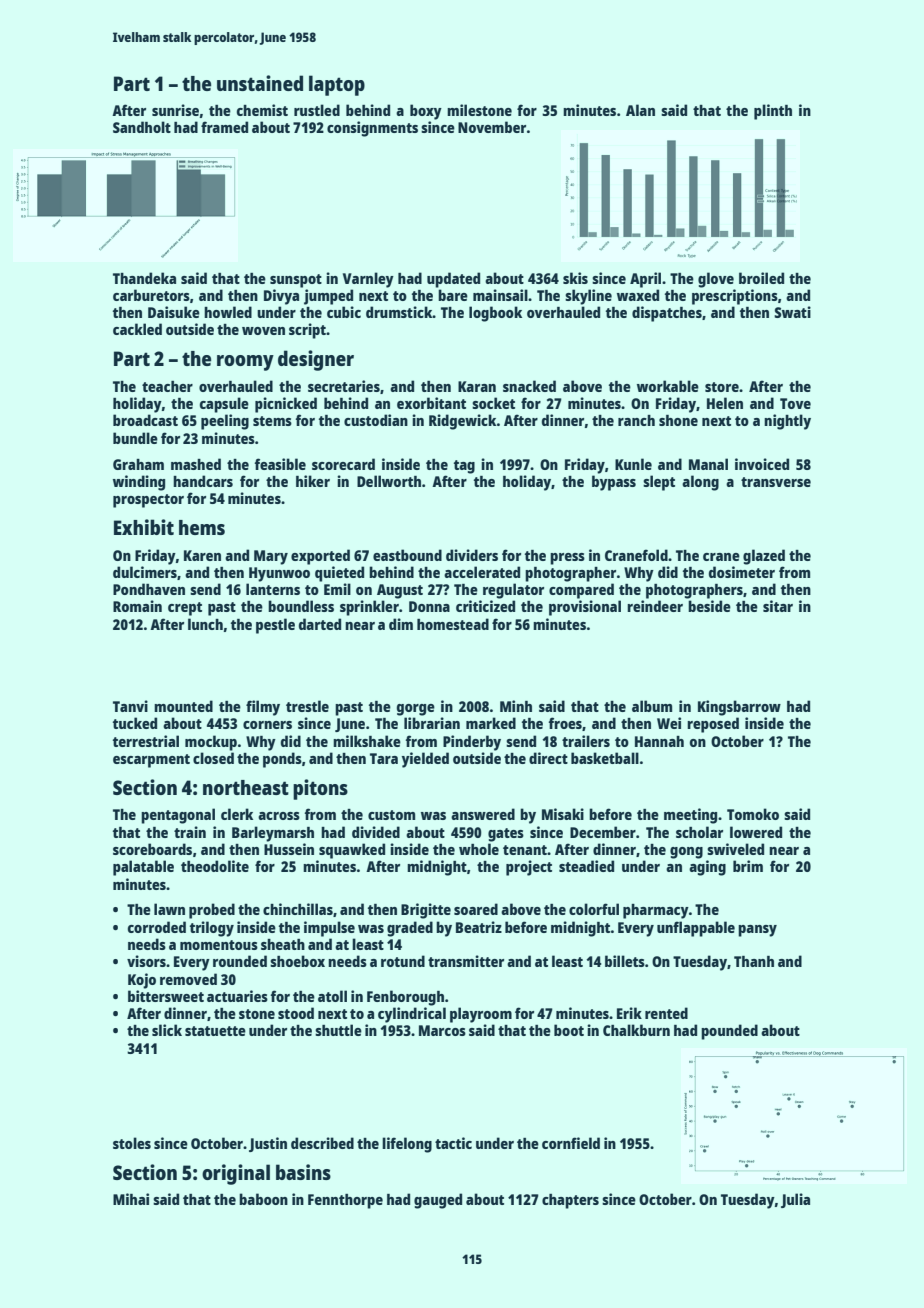 Image resolution: width=924 pixels, height=1308 pixels. Describe the element at coordinates (307, 706) in the screenshot. I see `trestle` at that location.
